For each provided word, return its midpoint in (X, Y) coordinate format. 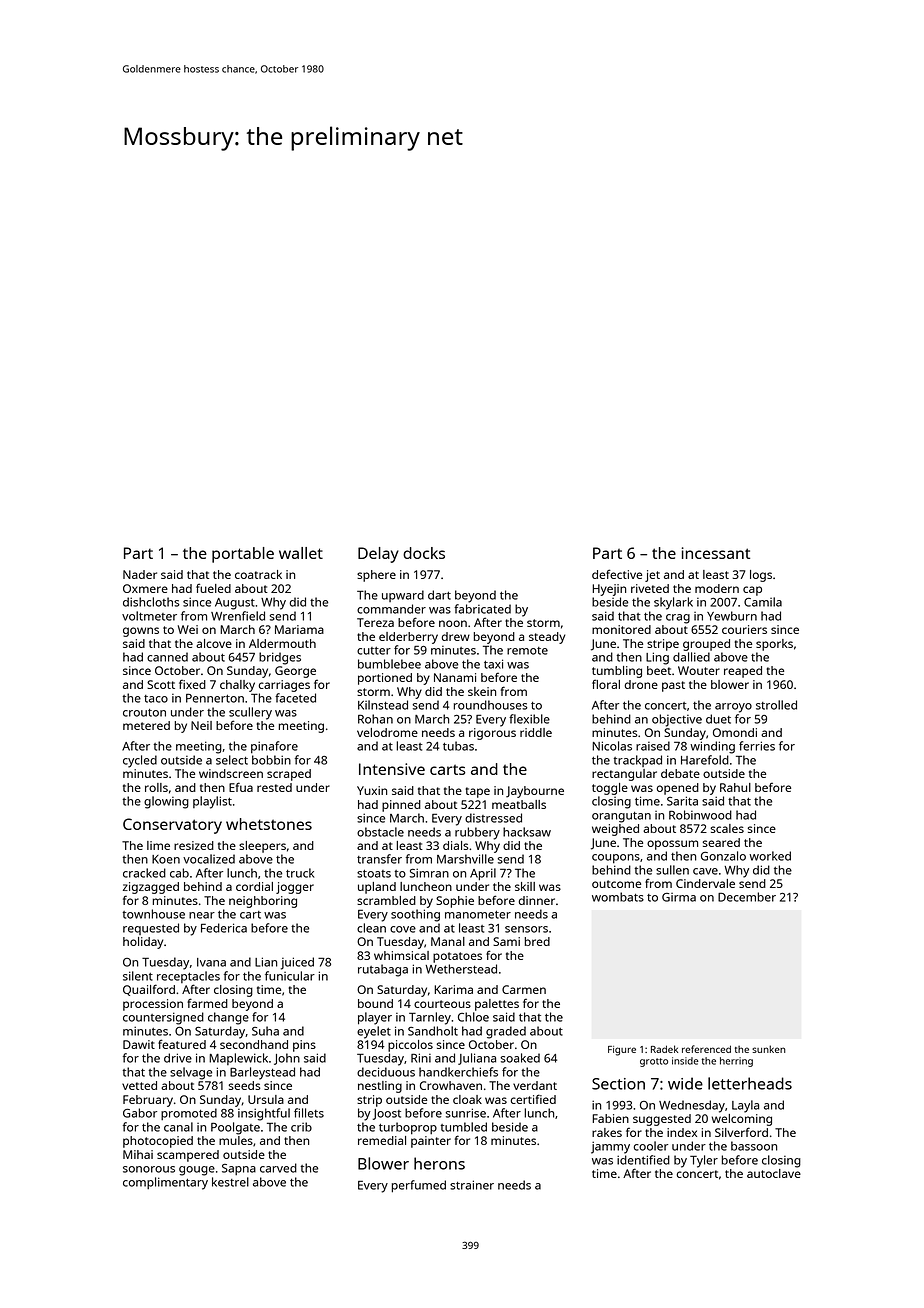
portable (243, 555)
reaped (743, 672)
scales (727, 828)
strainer (472, 1185)
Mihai (138, 1154)
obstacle (380, 832)
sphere (376, 576)
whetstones (269, 824)
